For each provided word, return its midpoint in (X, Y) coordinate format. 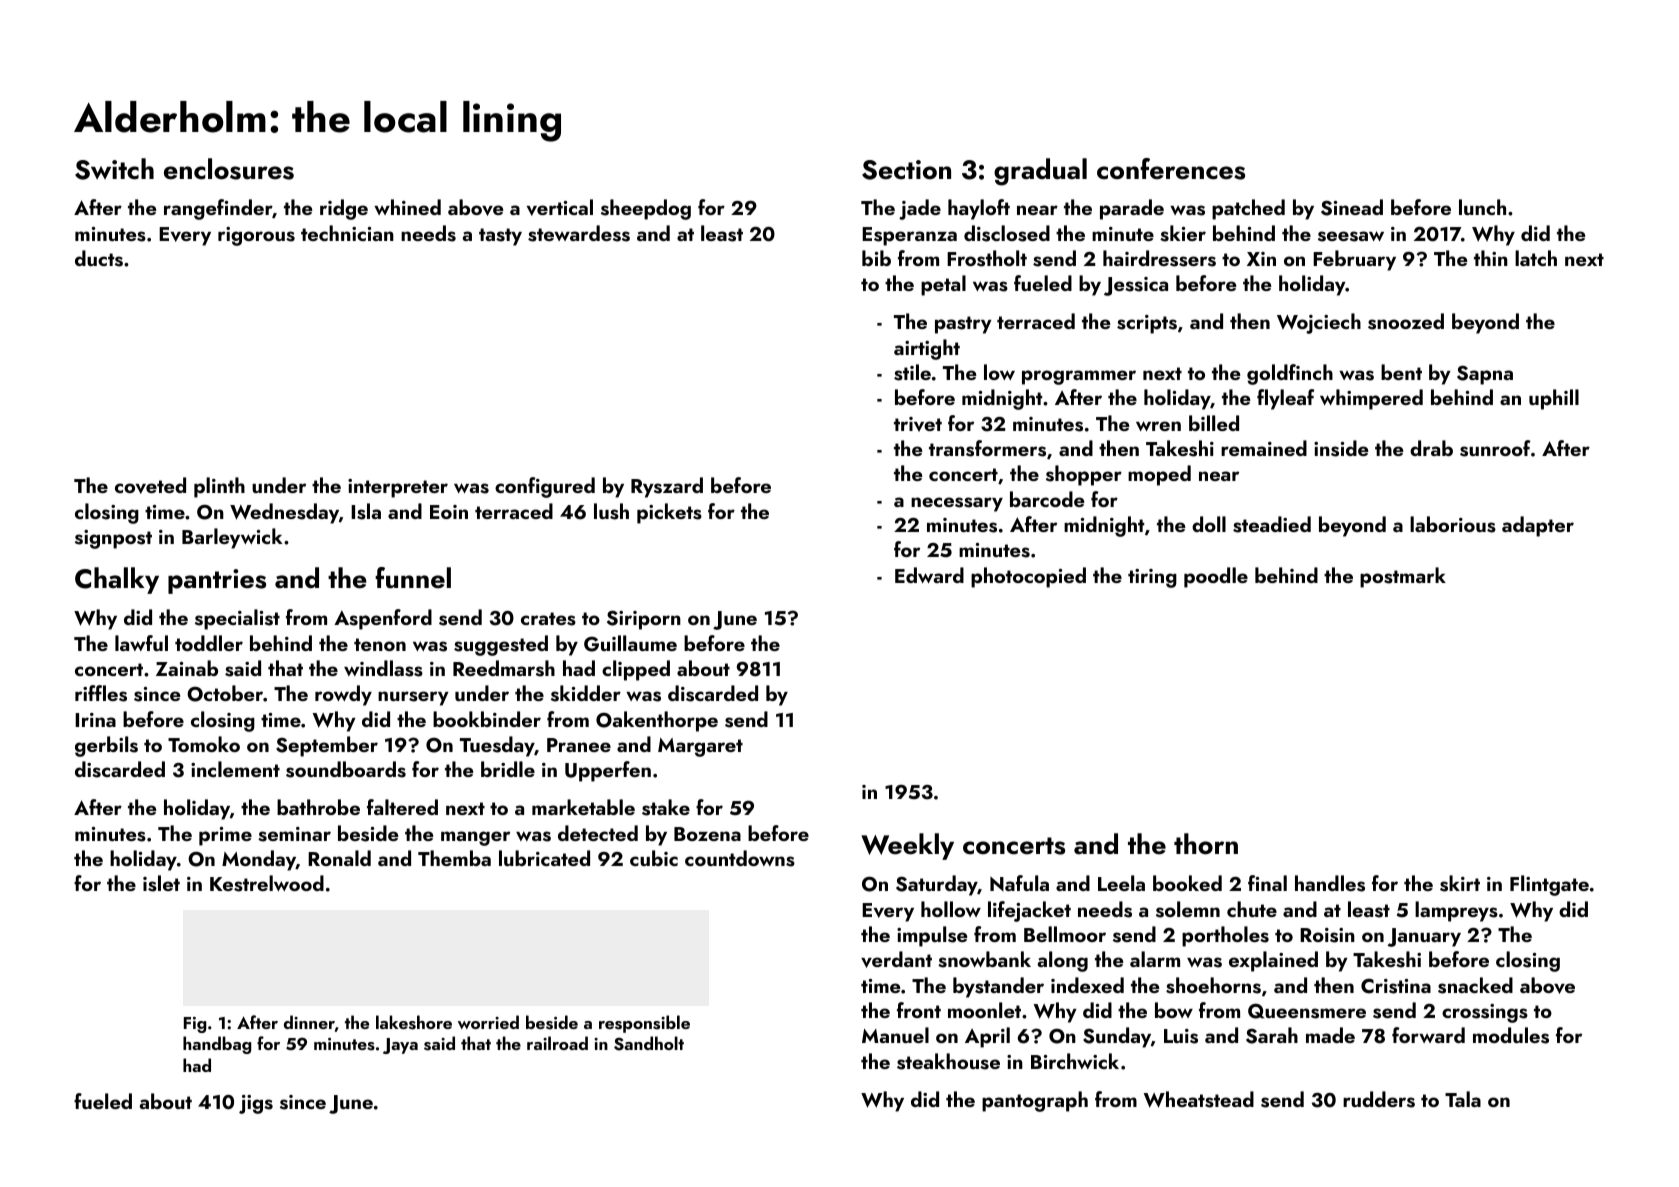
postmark (1403, 577)
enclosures (229, 169)
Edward (929, 575)
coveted (150, 485)
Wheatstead (1199, 1099)
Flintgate (1549, 885)
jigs (256, 1104)
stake (666, 807)
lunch (1482, 207)
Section (906, 170)
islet (161, 883)
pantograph (1035, 1101)
